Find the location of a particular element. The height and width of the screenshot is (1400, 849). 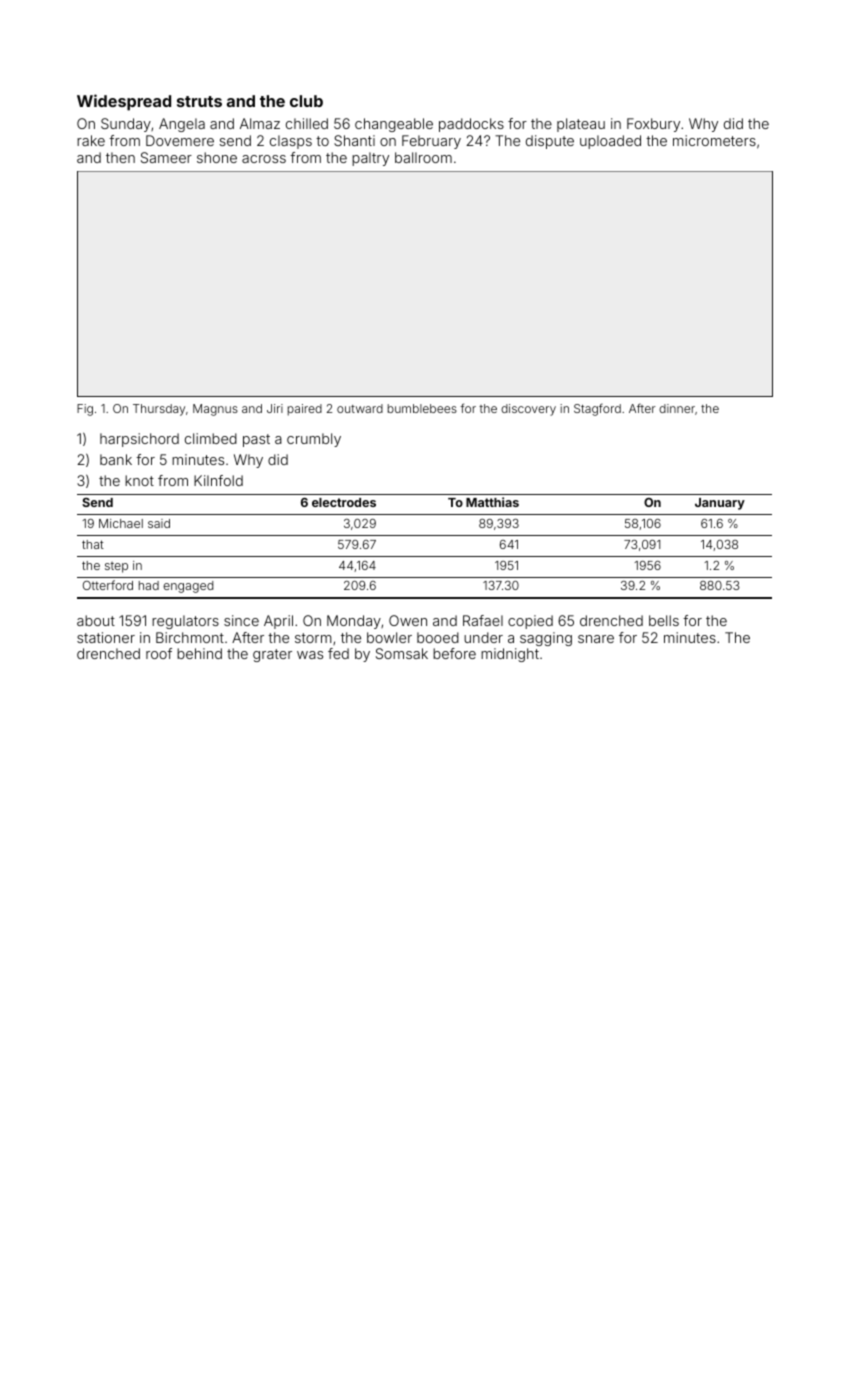

dinner is located at coordinates (677, 408).
